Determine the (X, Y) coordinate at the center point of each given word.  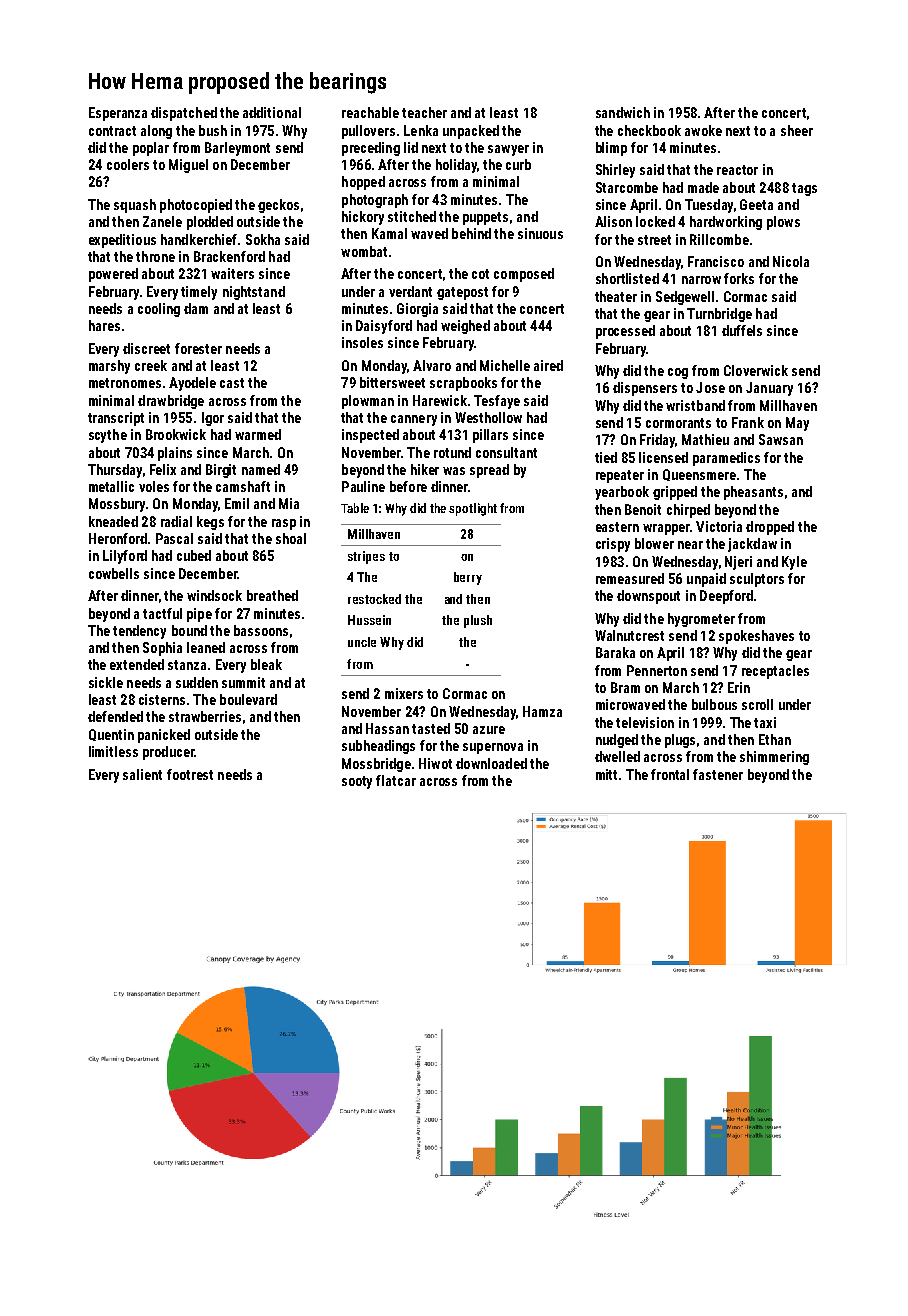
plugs (680, 741)
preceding (371, 149)
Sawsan (781, 439)
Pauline (363, 486)
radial (176, 521)
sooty (357, 782)
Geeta (756, 204)
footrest (190, 774)
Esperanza (118, 114)
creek (151, 365)
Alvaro (432, 365)
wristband (695, 405)
